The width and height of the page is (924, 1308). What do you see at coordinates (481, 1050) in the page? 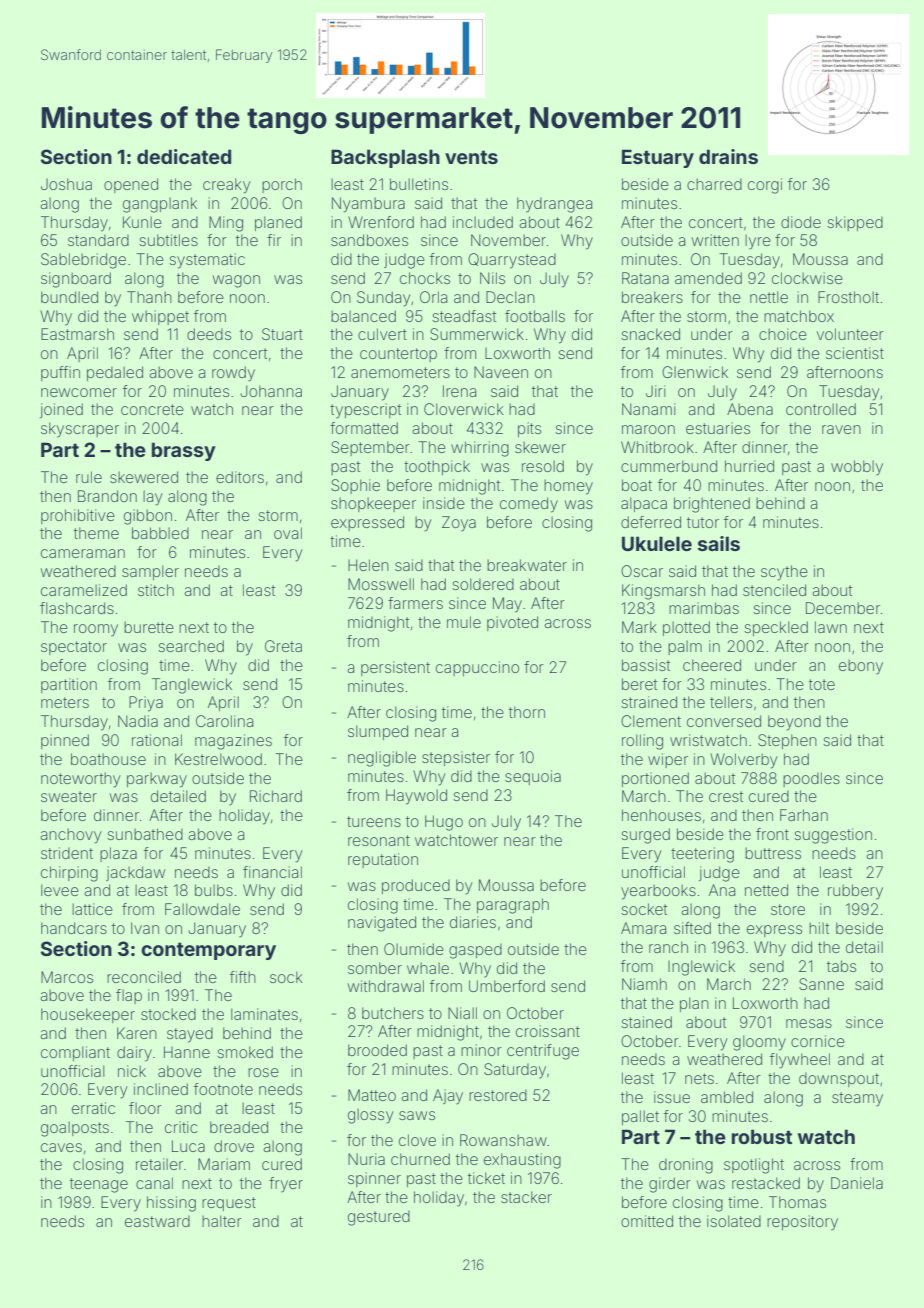
I see `minor` at bounding box center [481, 1050].
